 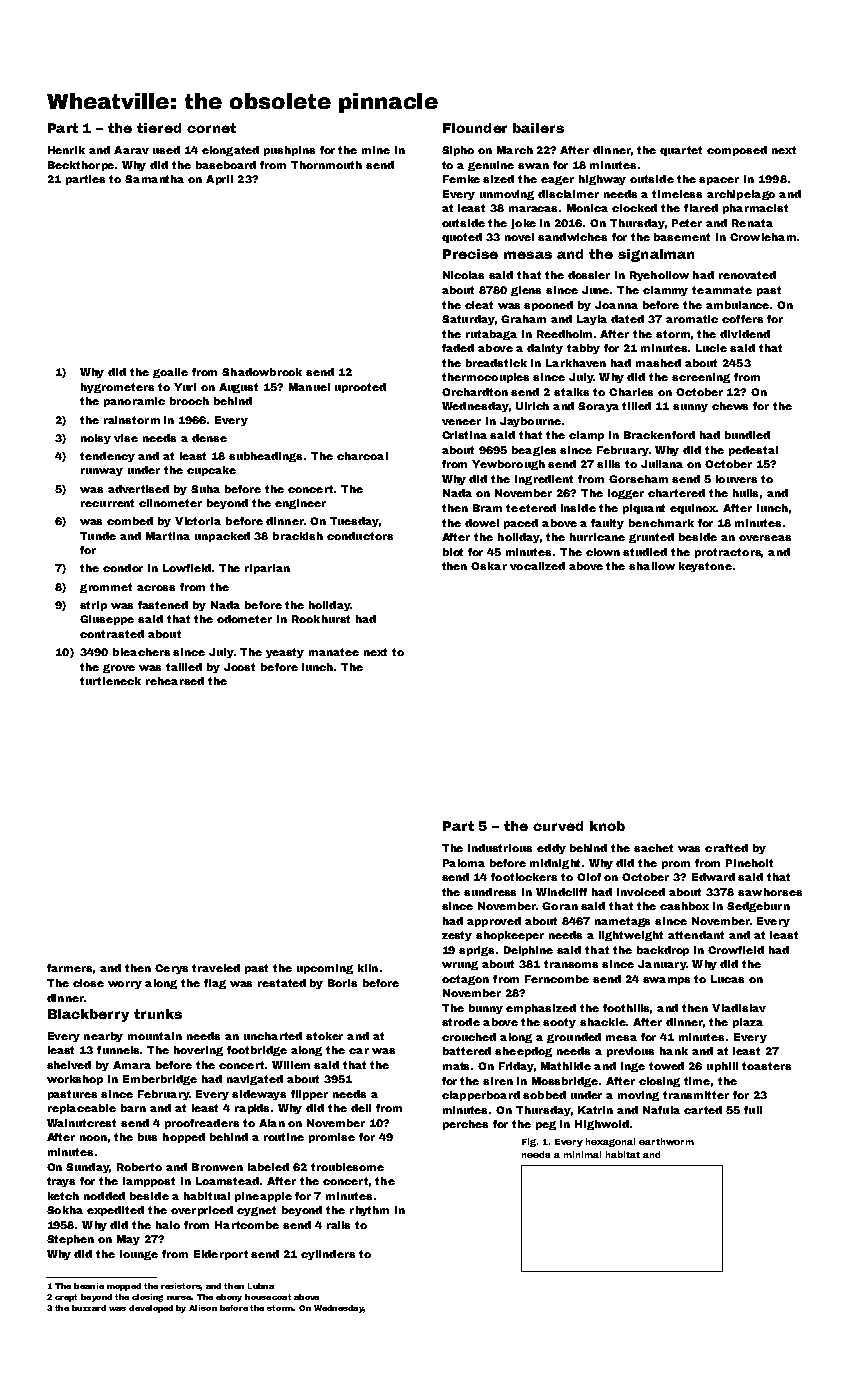 I want to click on Thornmouth, so click(x=326, y=165).
